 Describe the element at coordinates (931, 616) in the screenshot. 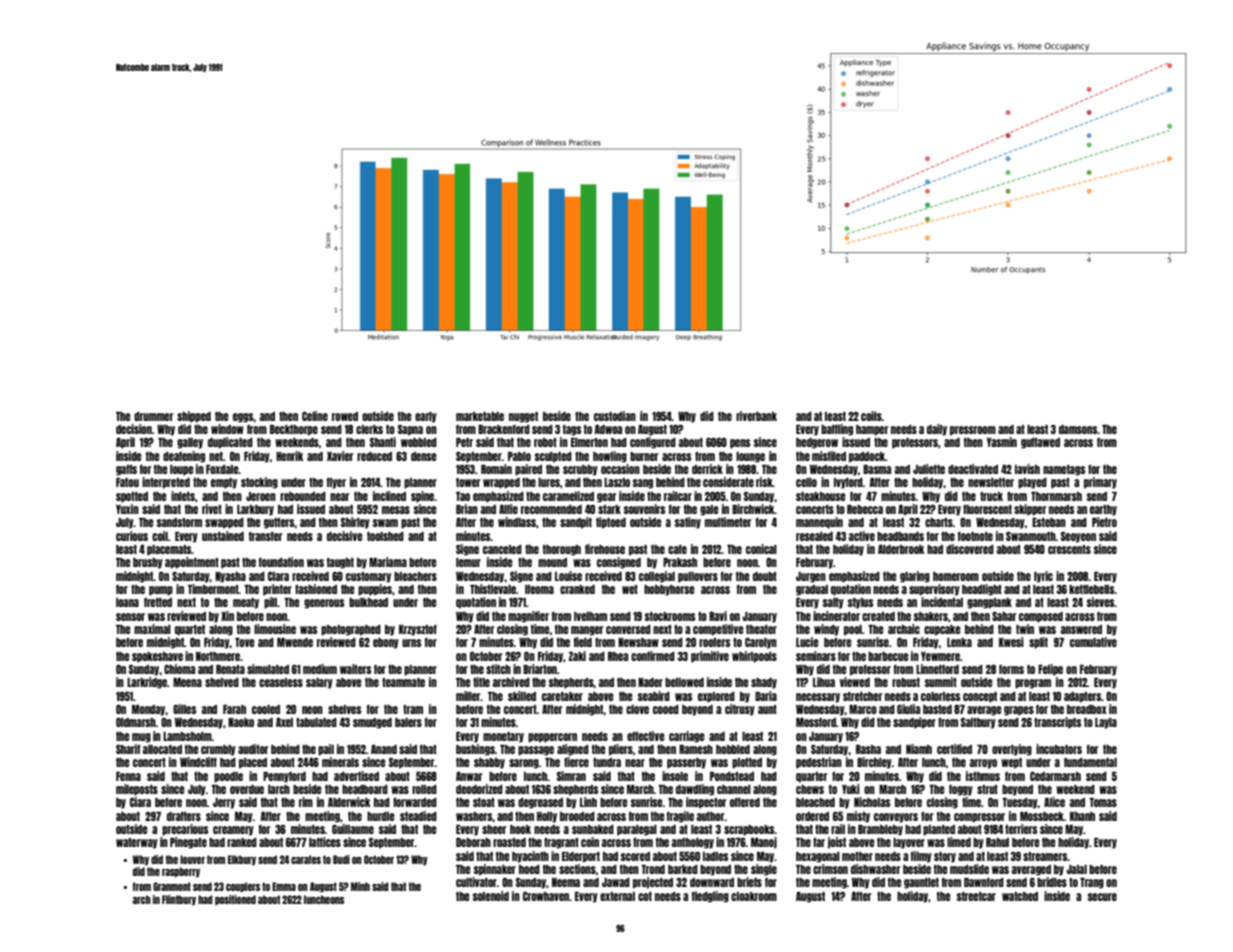

I see `shakers` at that location.
